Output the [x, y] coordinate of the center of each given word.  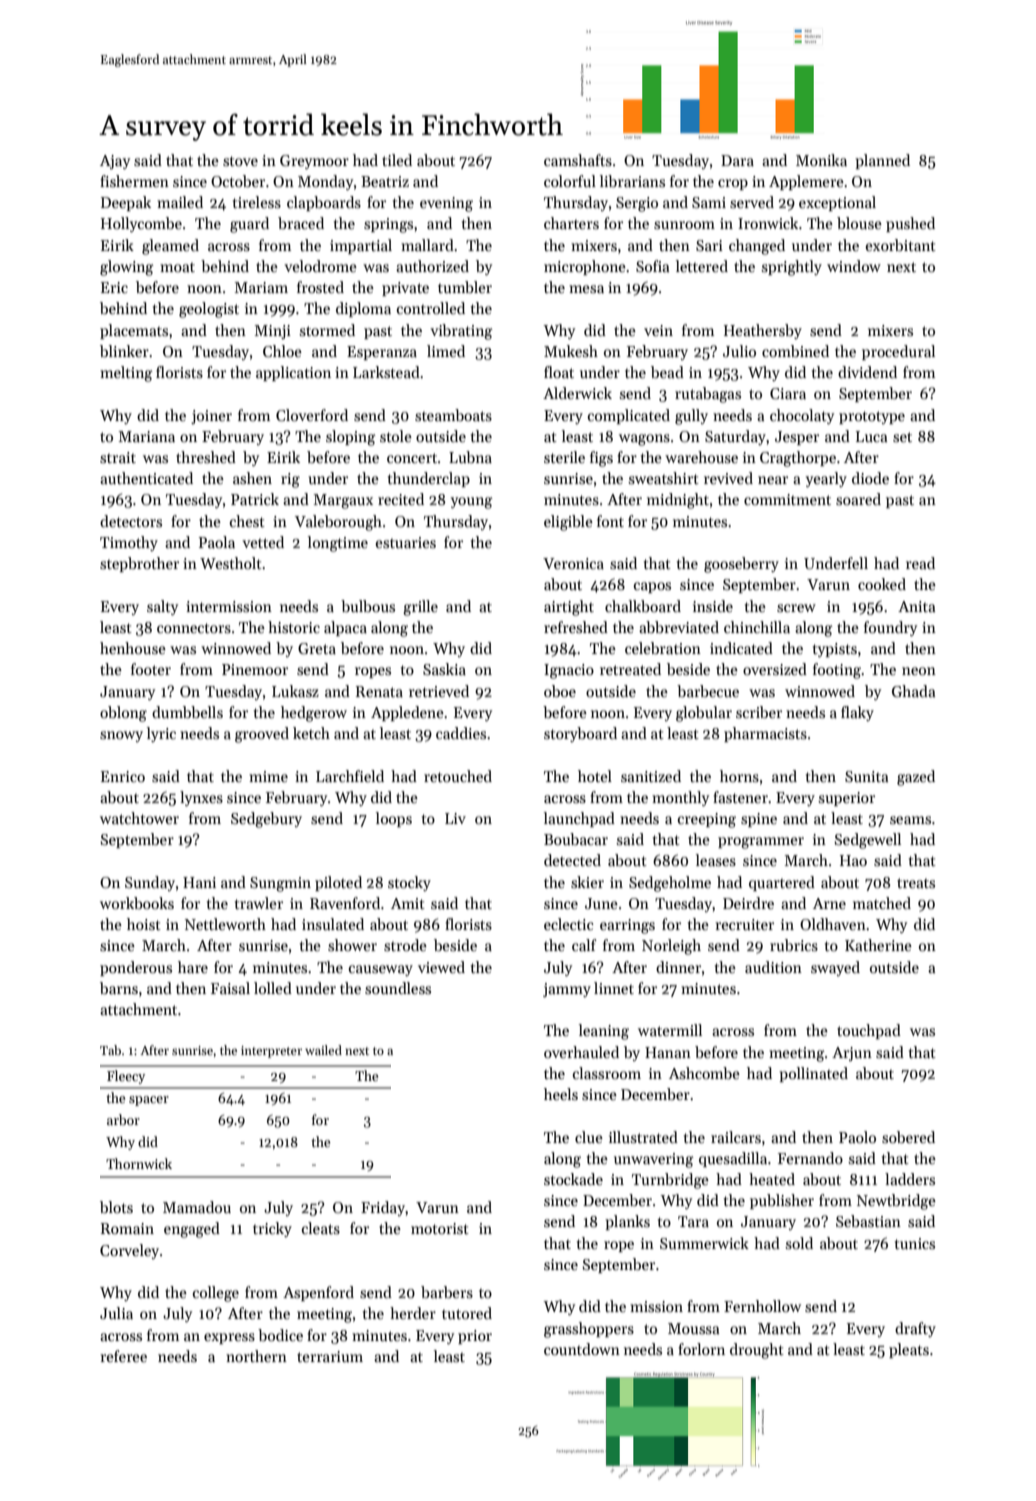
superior [847, 799]
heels [561, 1094]
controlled [431, 308]
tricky [272, 1229]
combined [795, 351]
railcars [736, 1137]
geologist [209, 310]
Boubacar [576, 839]
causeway [381, 970]
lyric [161, 734]
